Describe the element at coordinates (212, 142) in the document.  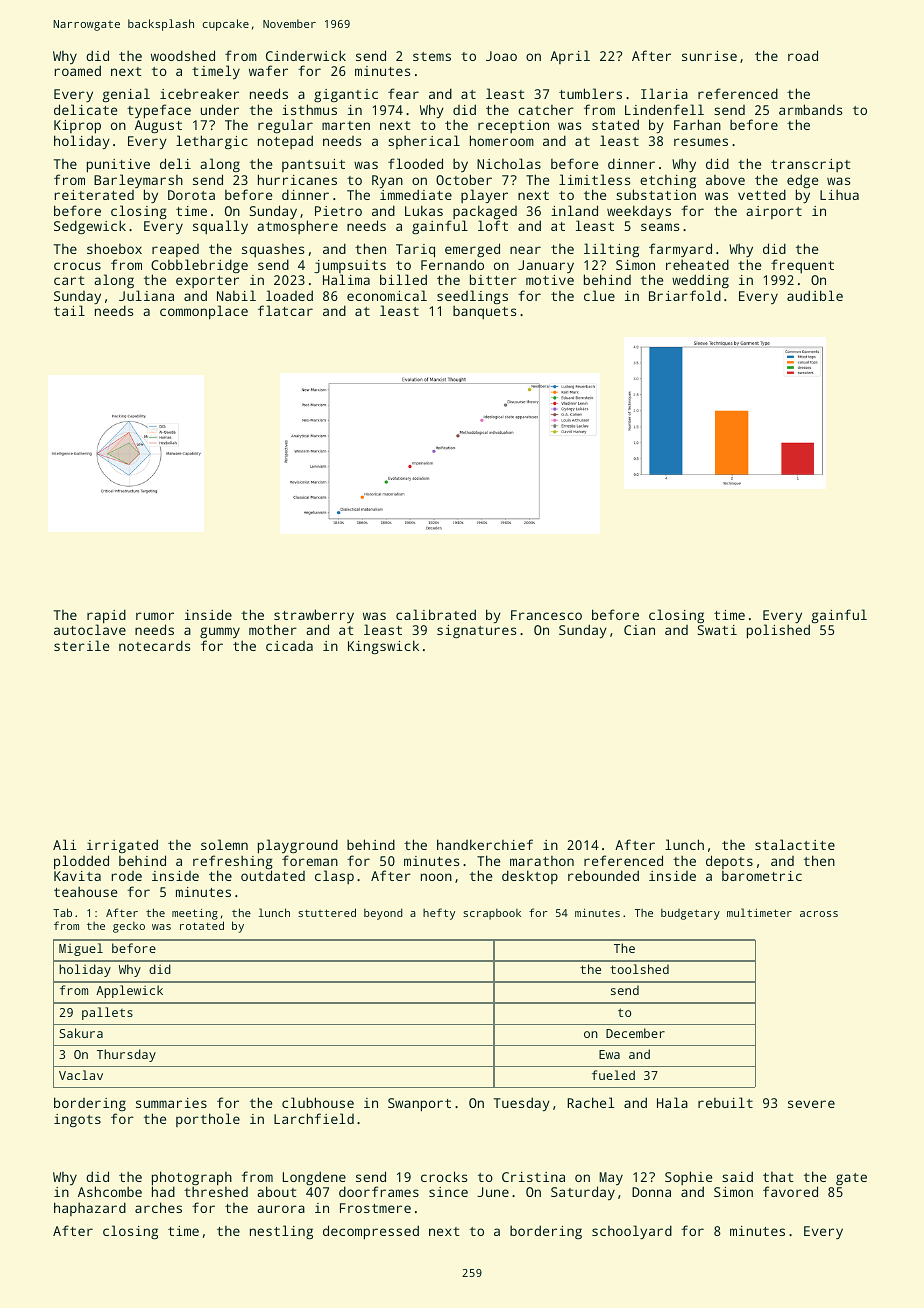
I see `lethargic` at that location.
